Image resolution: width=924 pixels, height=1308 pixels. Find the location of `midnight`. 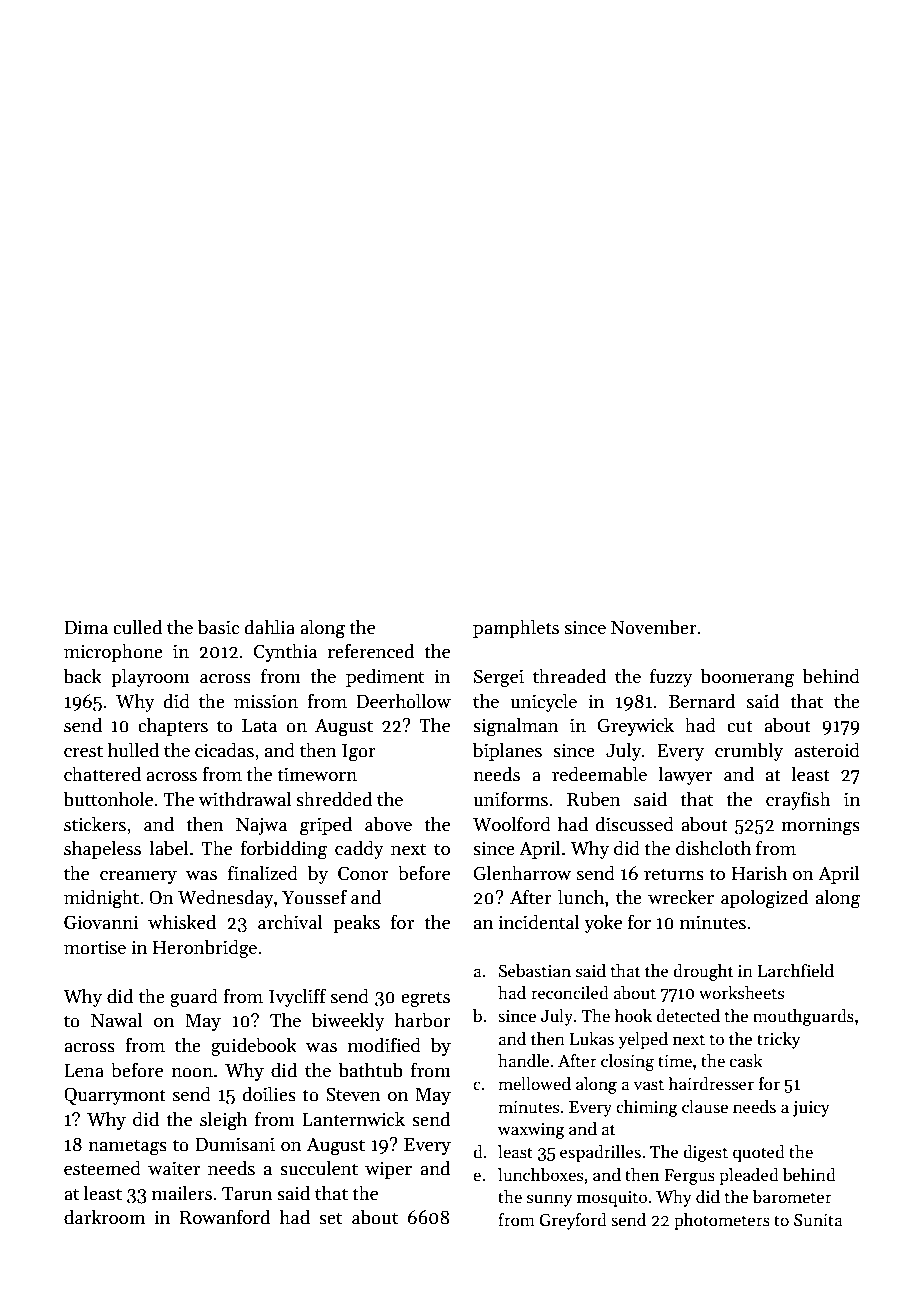

midnight is located at coordinates (101, 899).
